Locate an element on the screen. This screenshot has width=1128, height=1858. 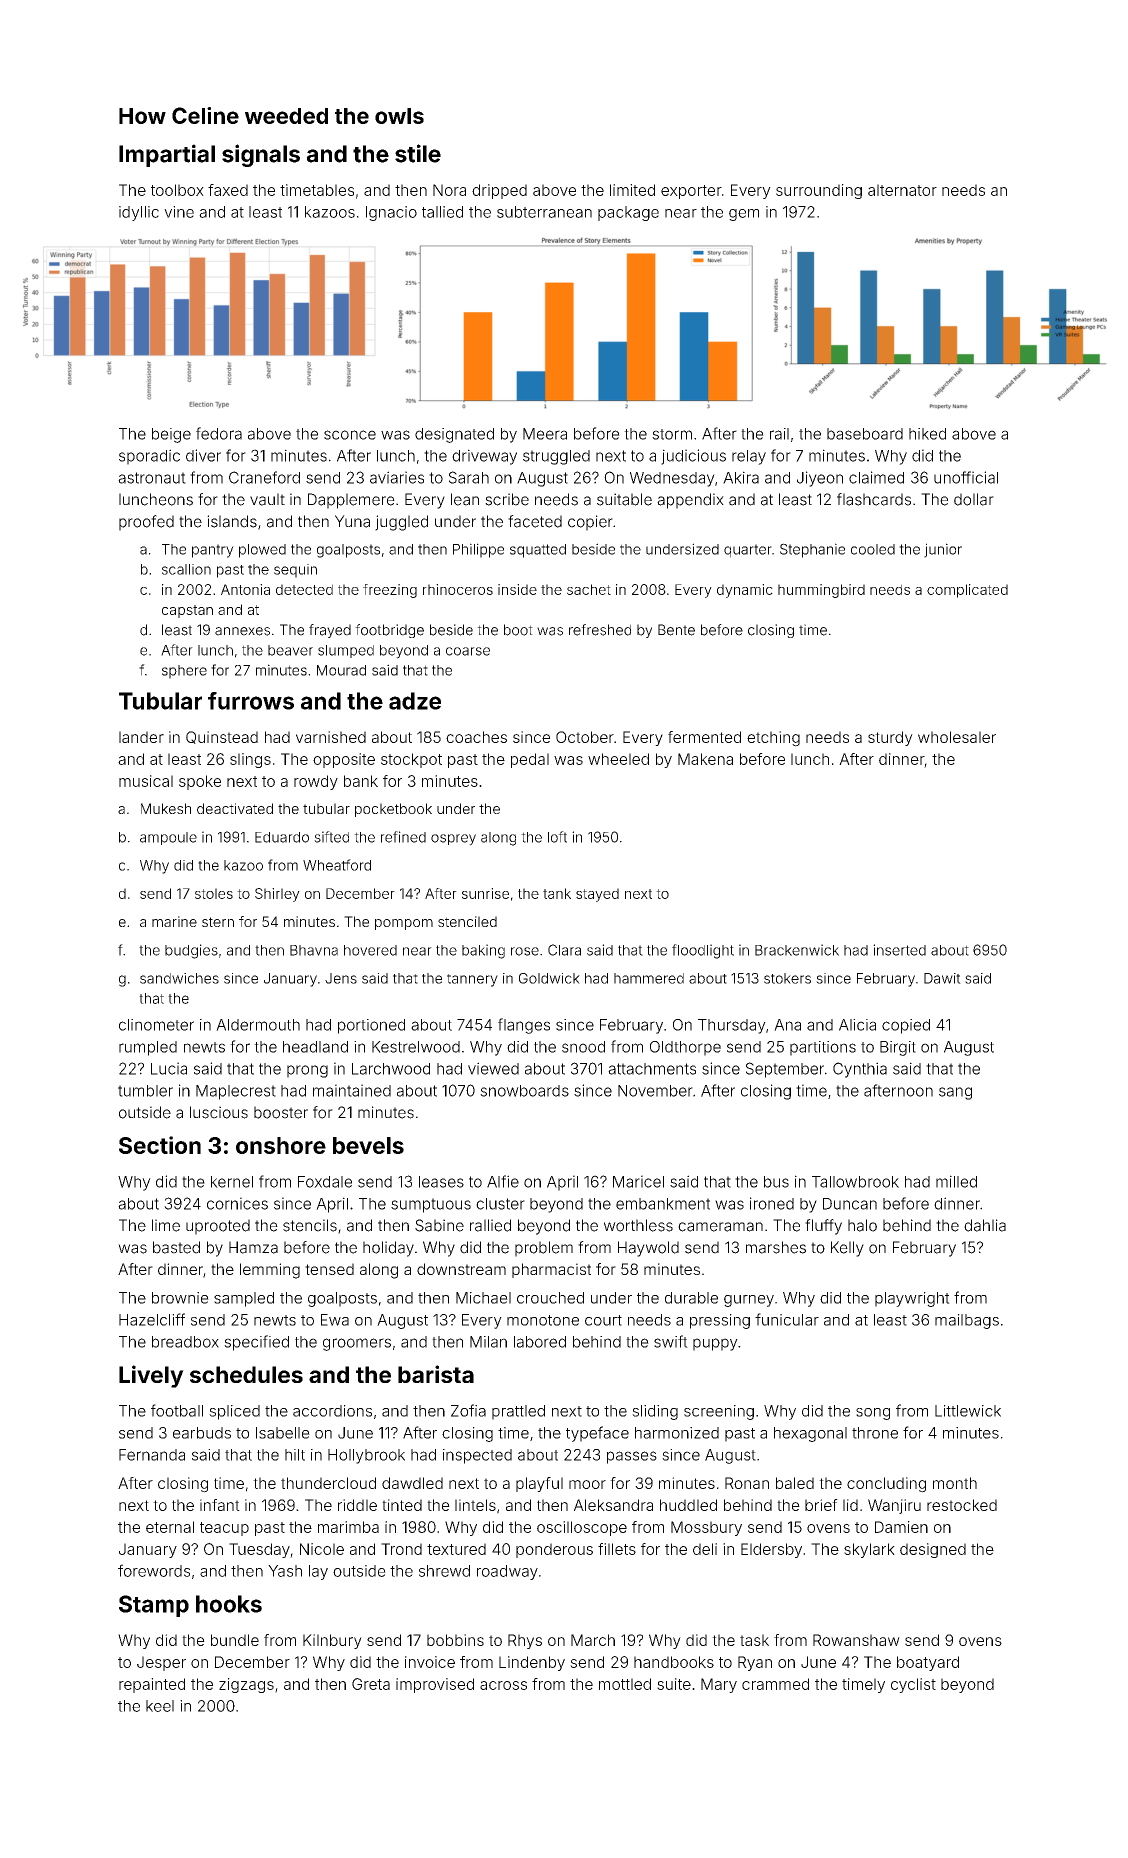
dripped is located at coordinates (499, 191).
